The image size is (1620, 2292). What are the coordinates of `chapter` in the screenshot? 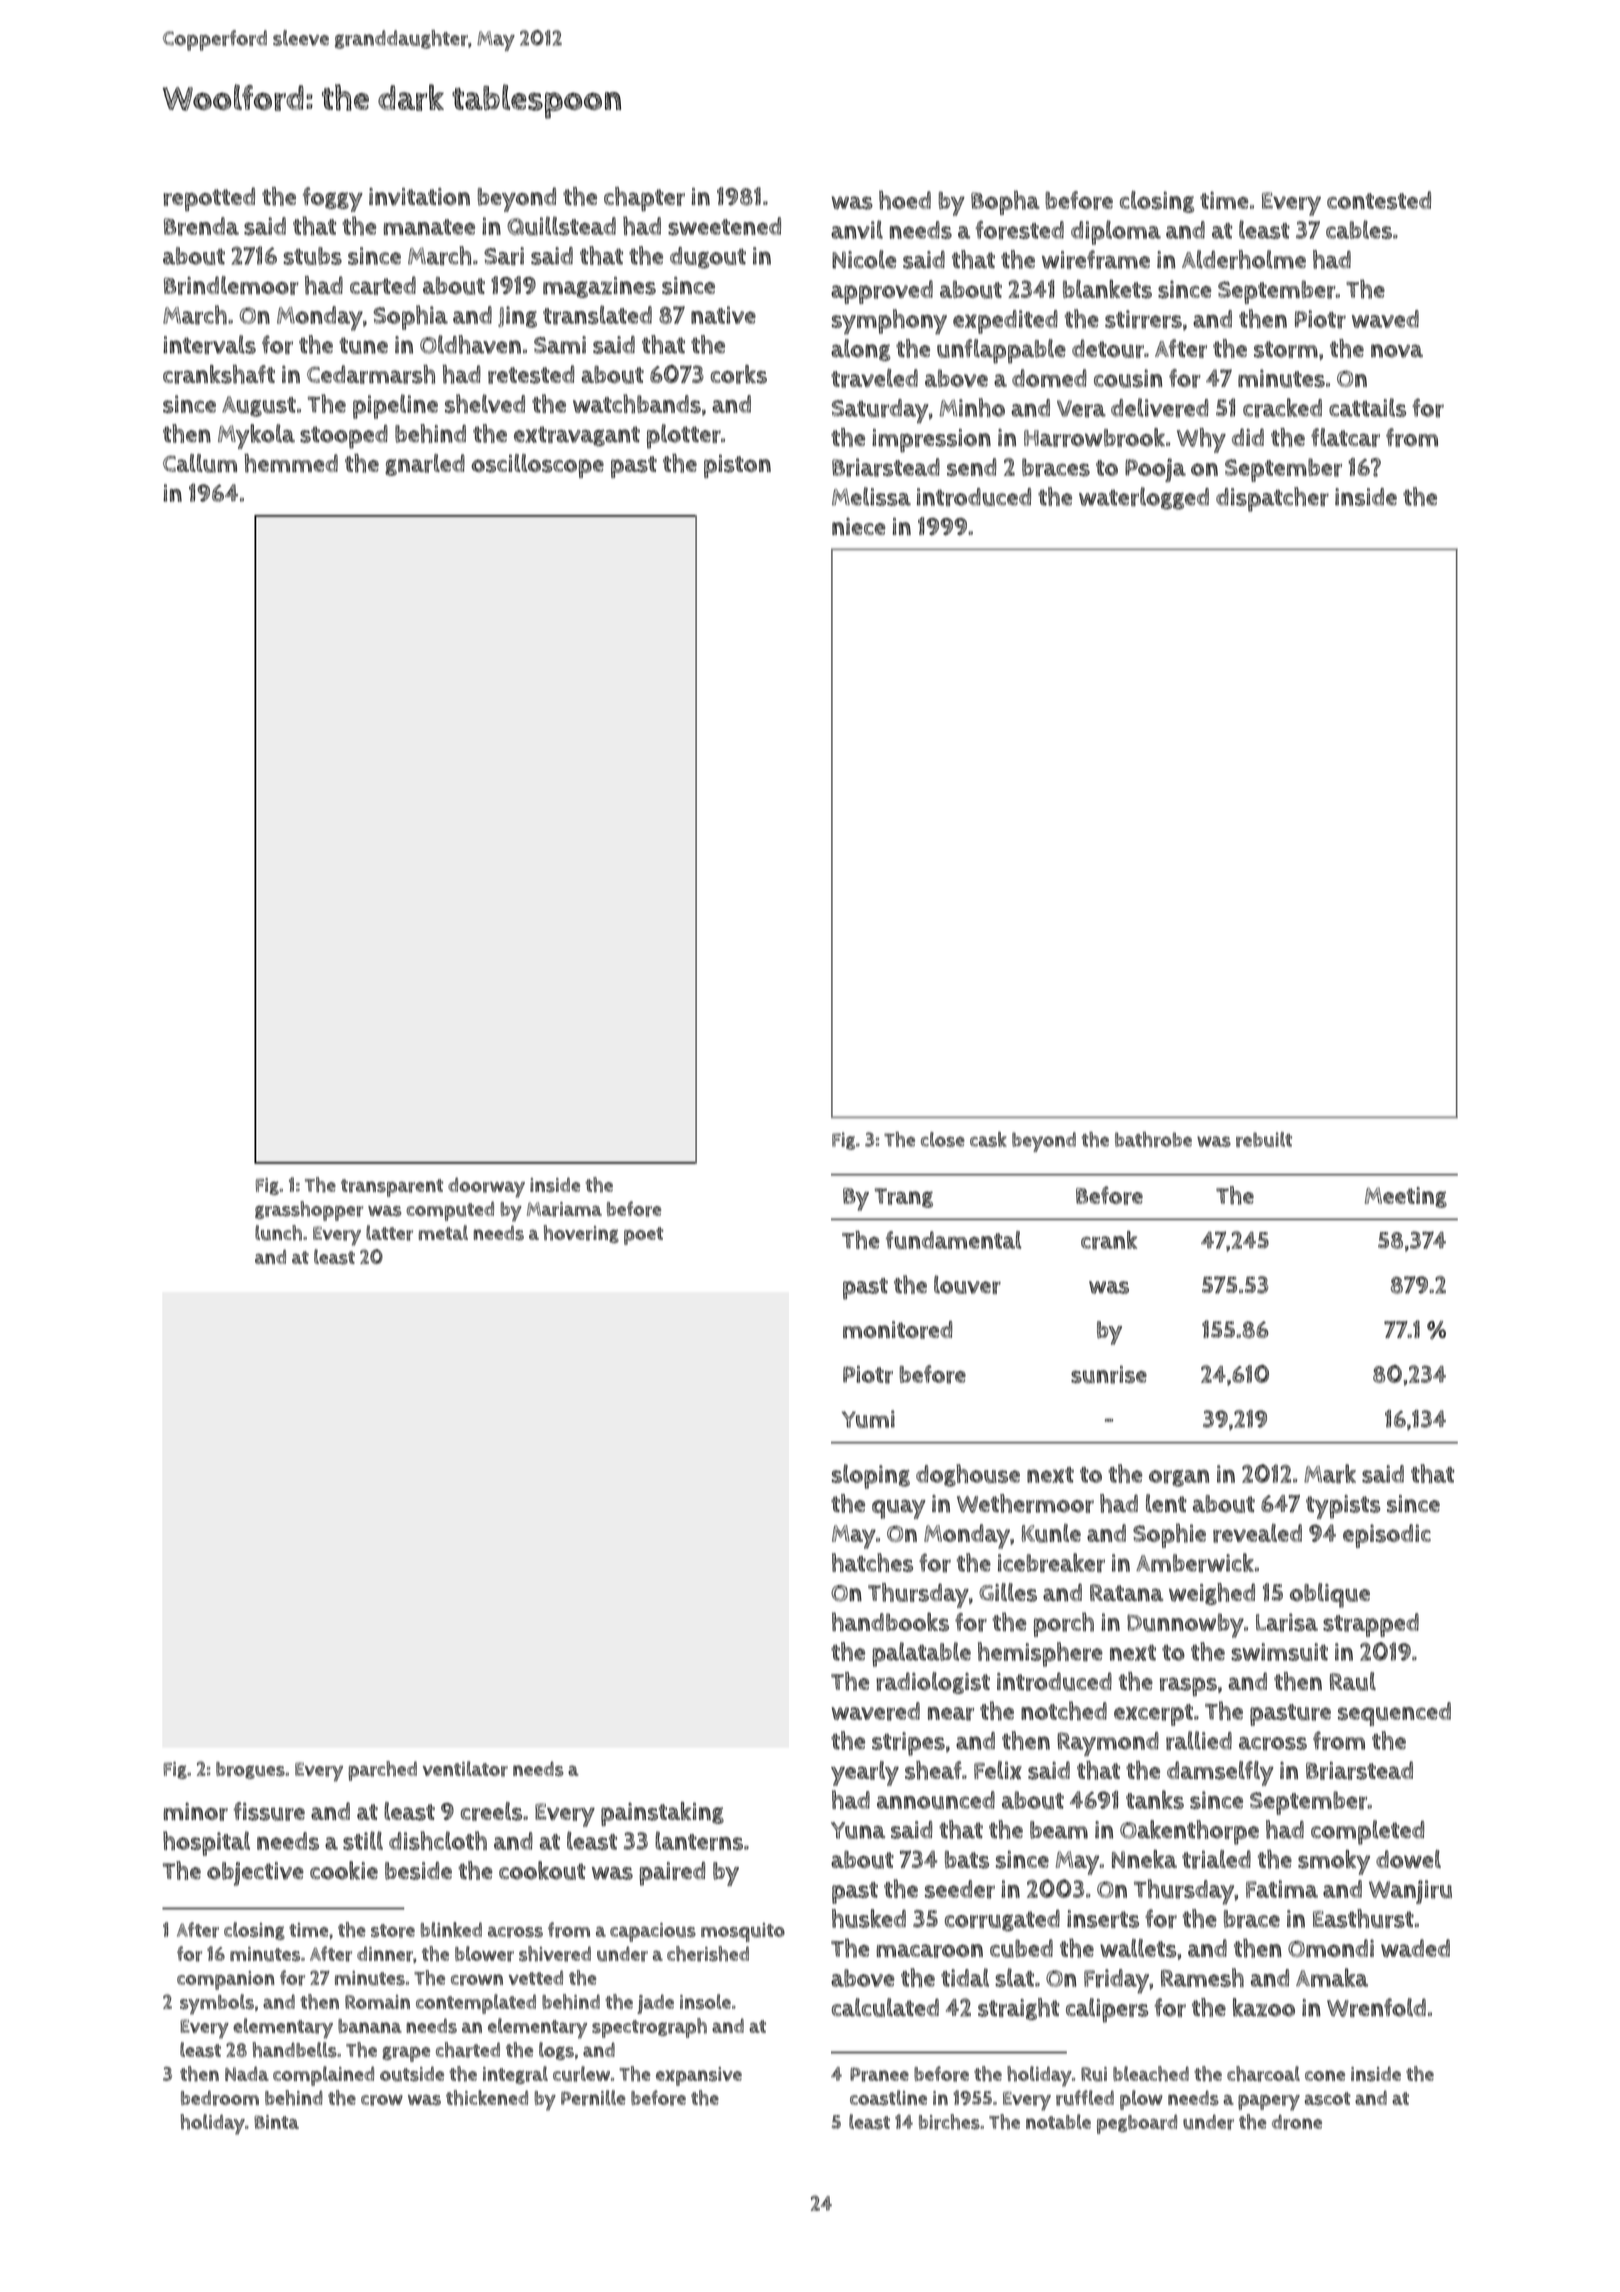 It's located at (644, 199).
